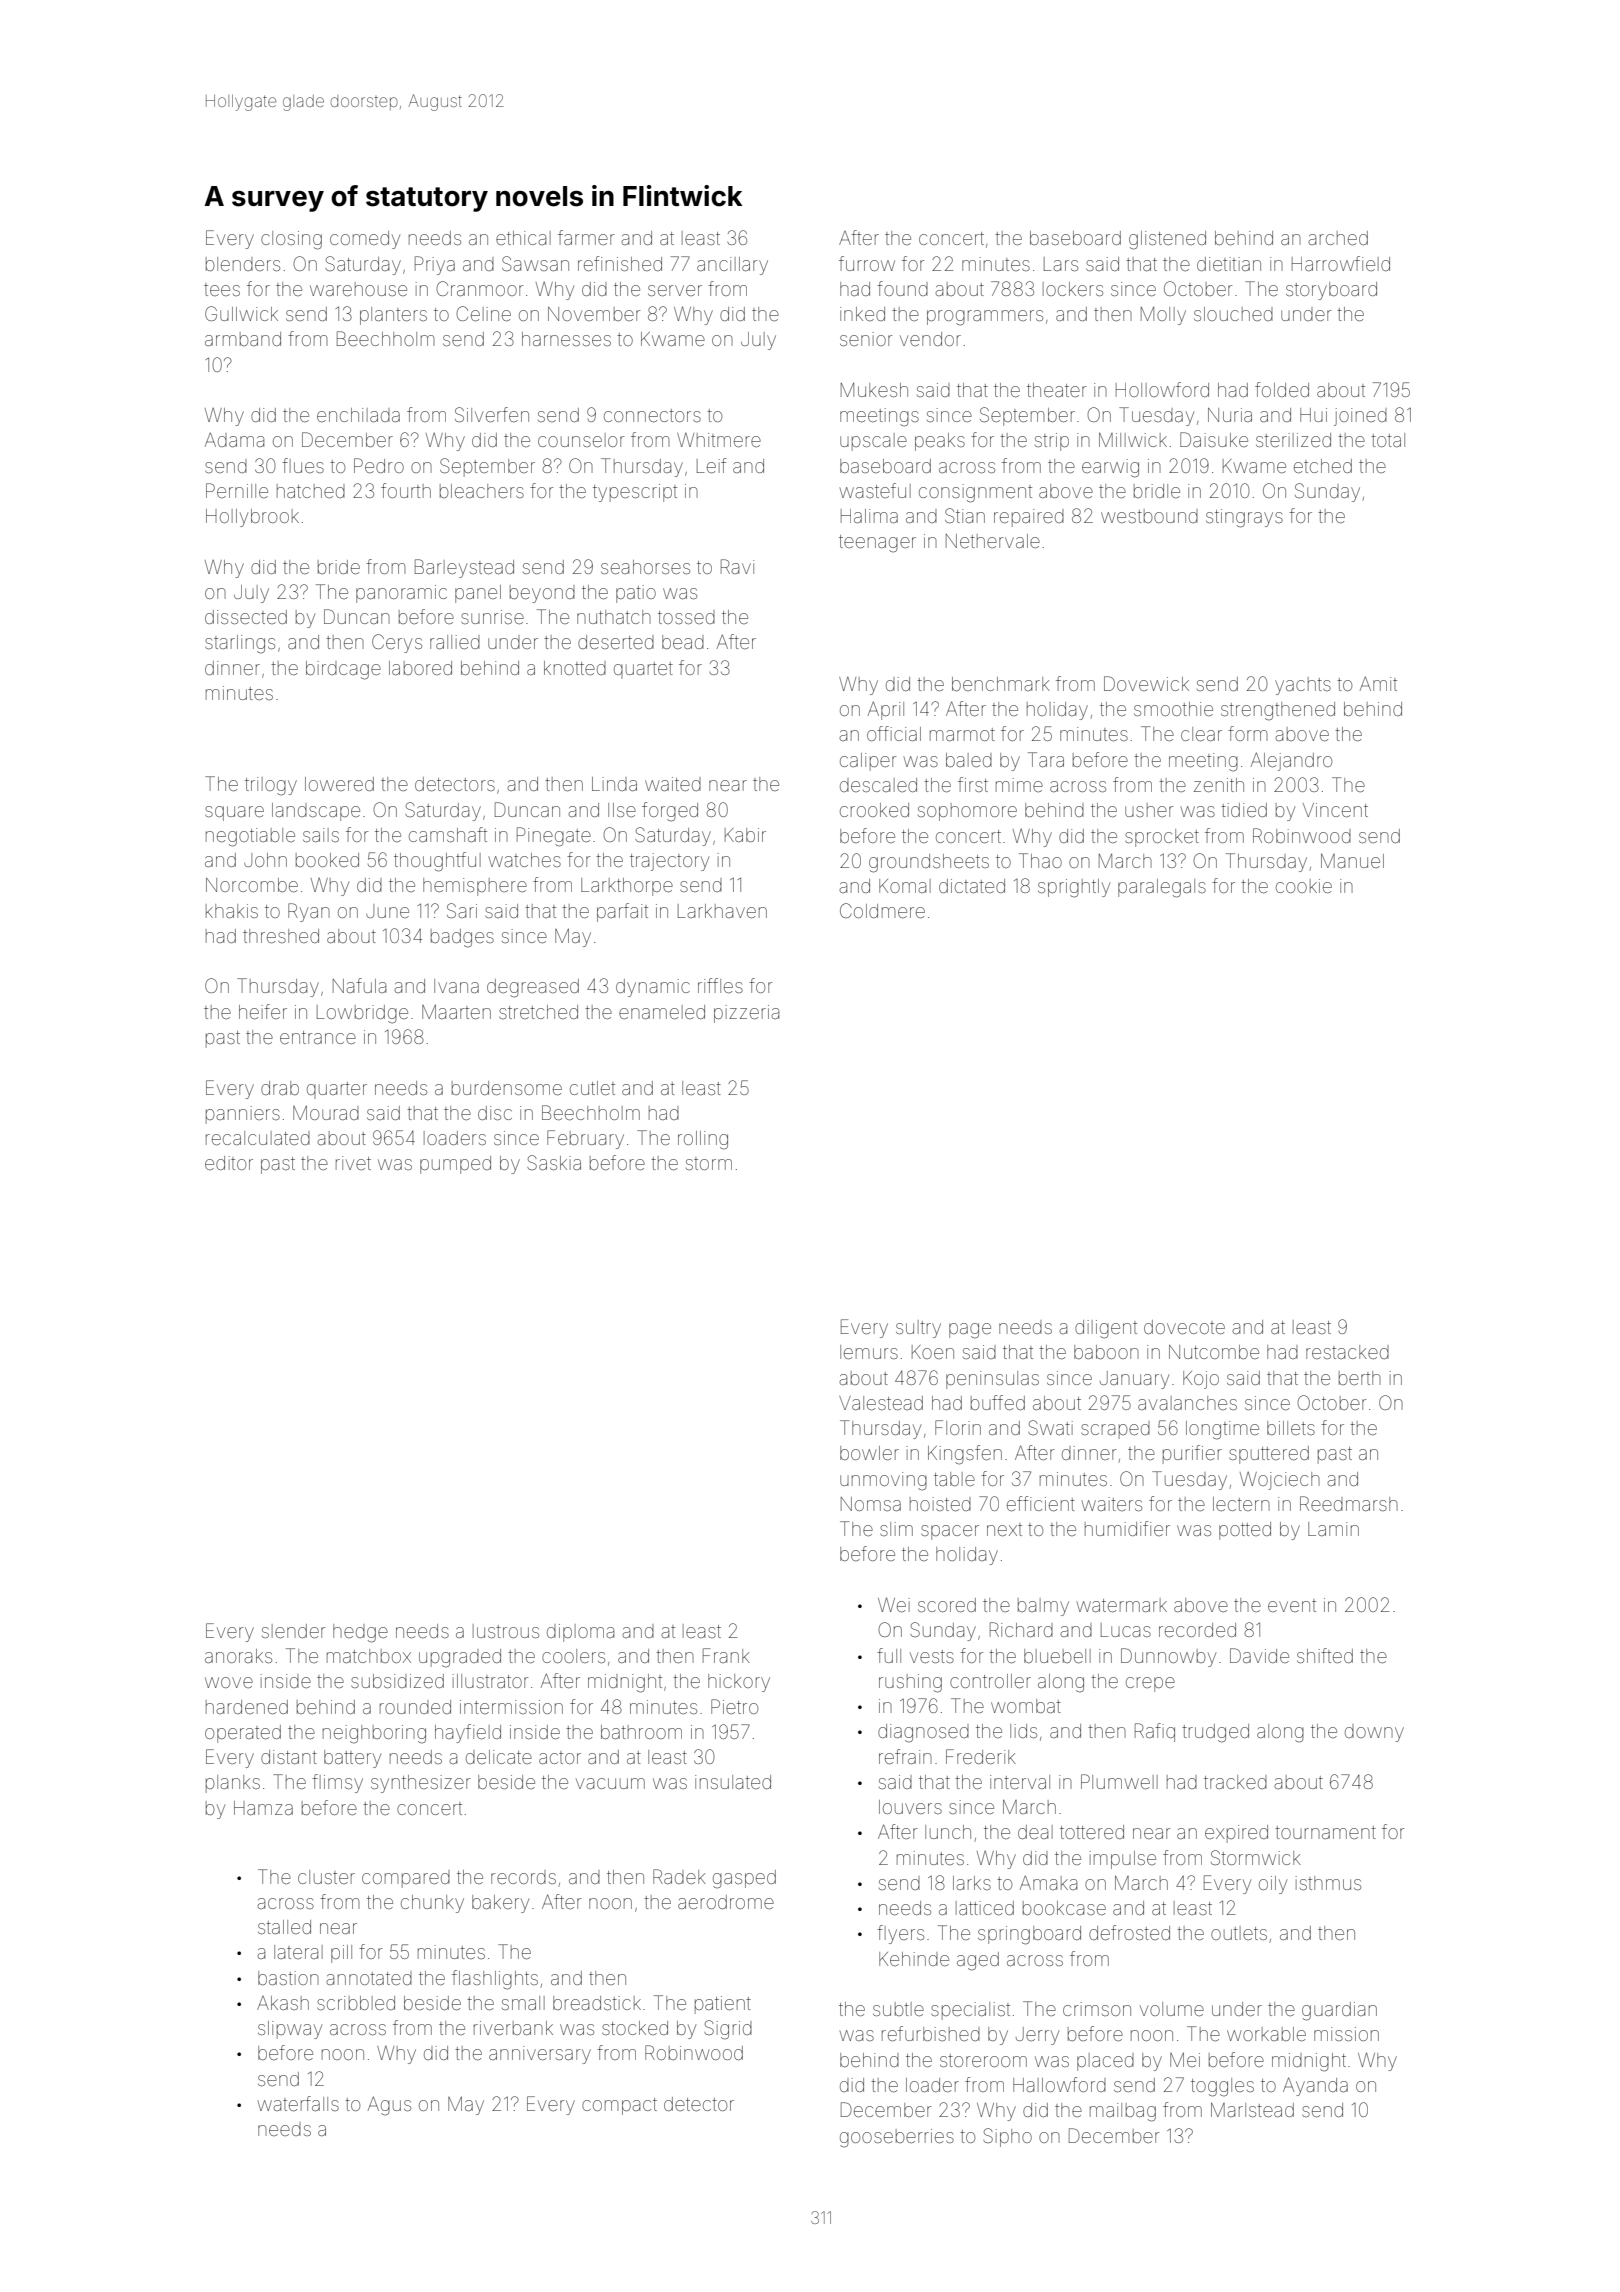  What do you see at coordinates (869, 1352) in the screenshot?
I see `lemurs` at bounding box center [869, 1352].
